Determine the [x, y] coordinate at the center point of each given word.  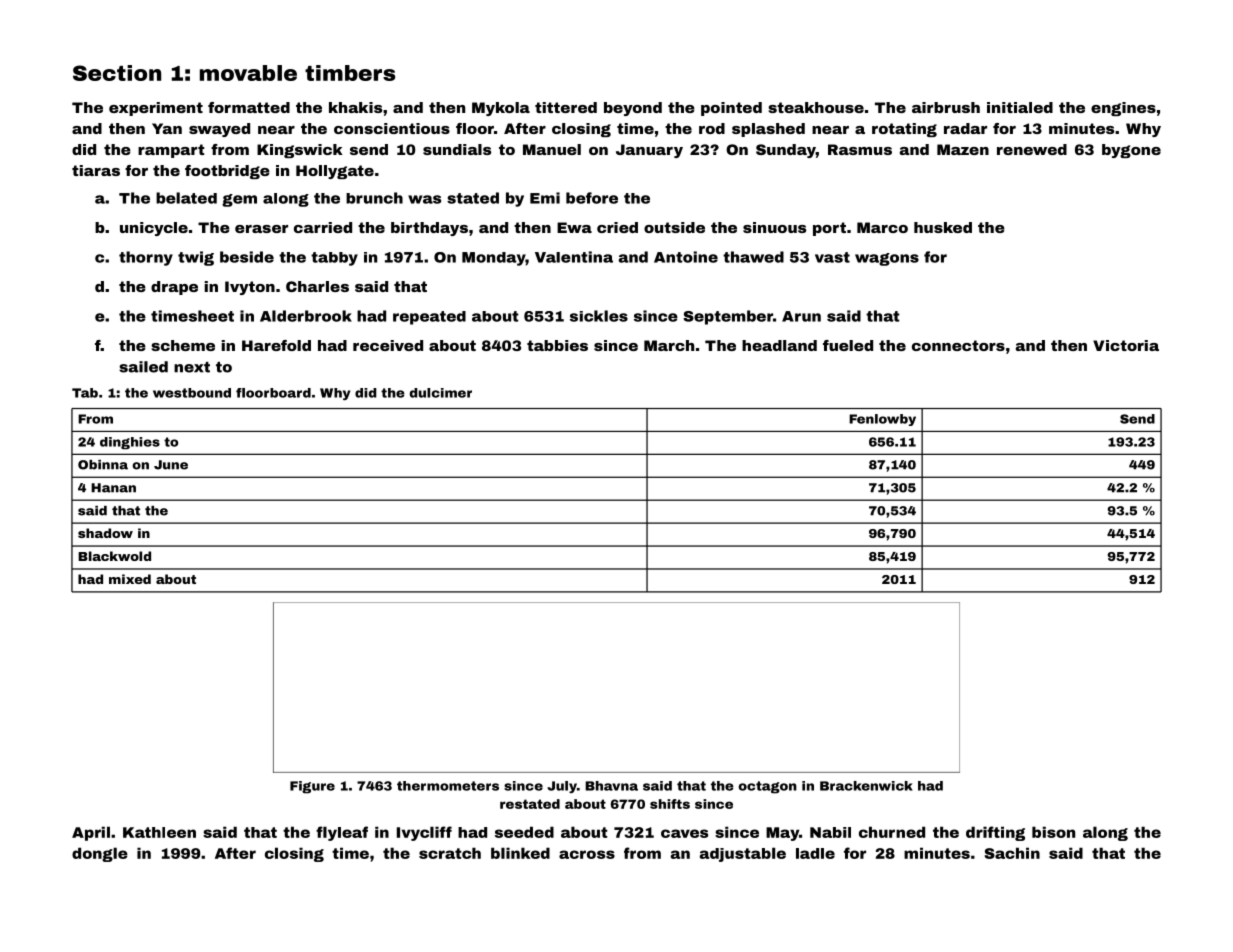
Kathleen [159, 832]
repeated [429, 318]
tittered [566, 107]
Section [117, 73]
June [171, 465]
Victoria [1126, 345]
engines [1123, 109]
